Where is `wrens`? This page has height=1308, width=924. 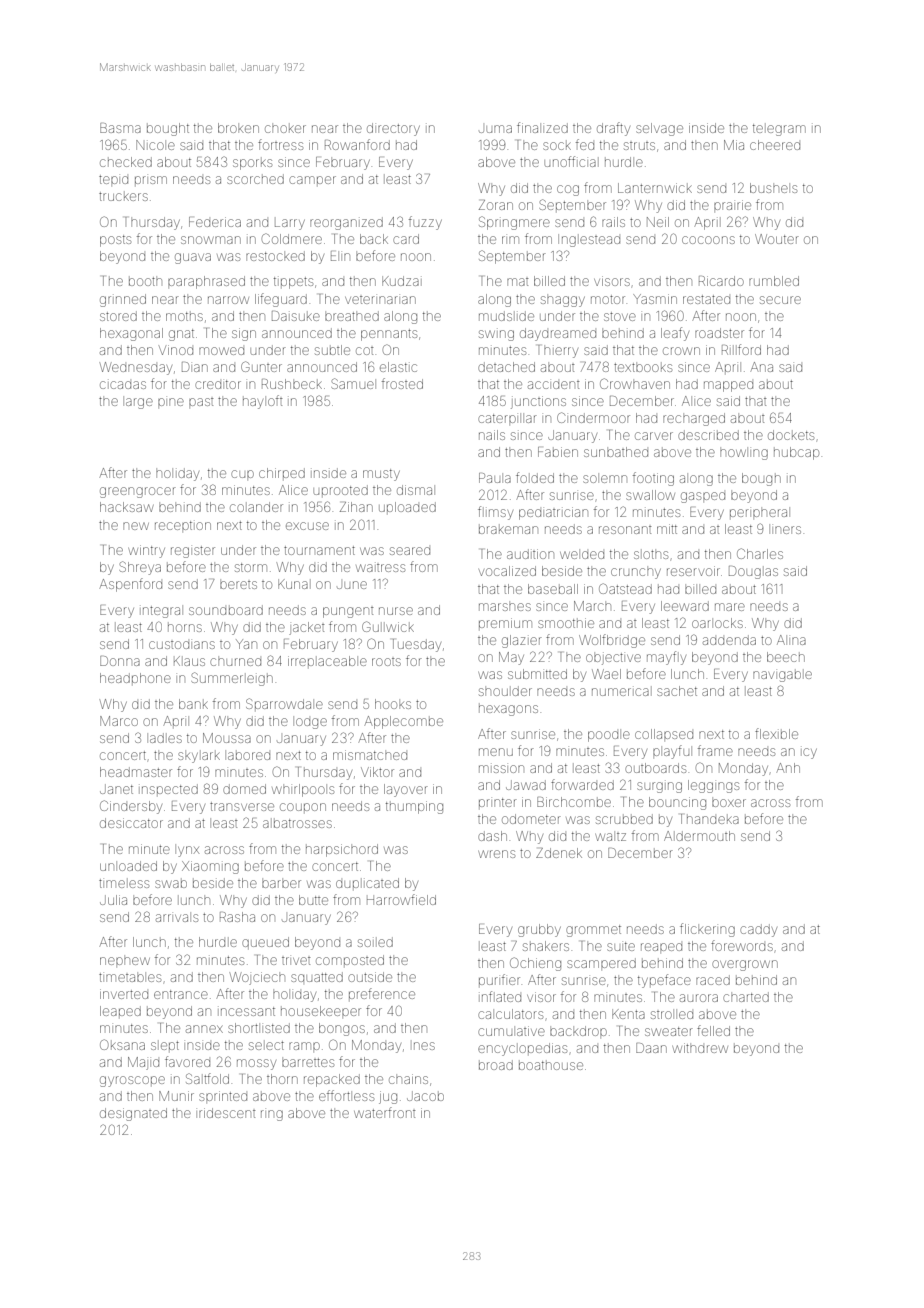
wrens is located at coordinates (496, 854).
